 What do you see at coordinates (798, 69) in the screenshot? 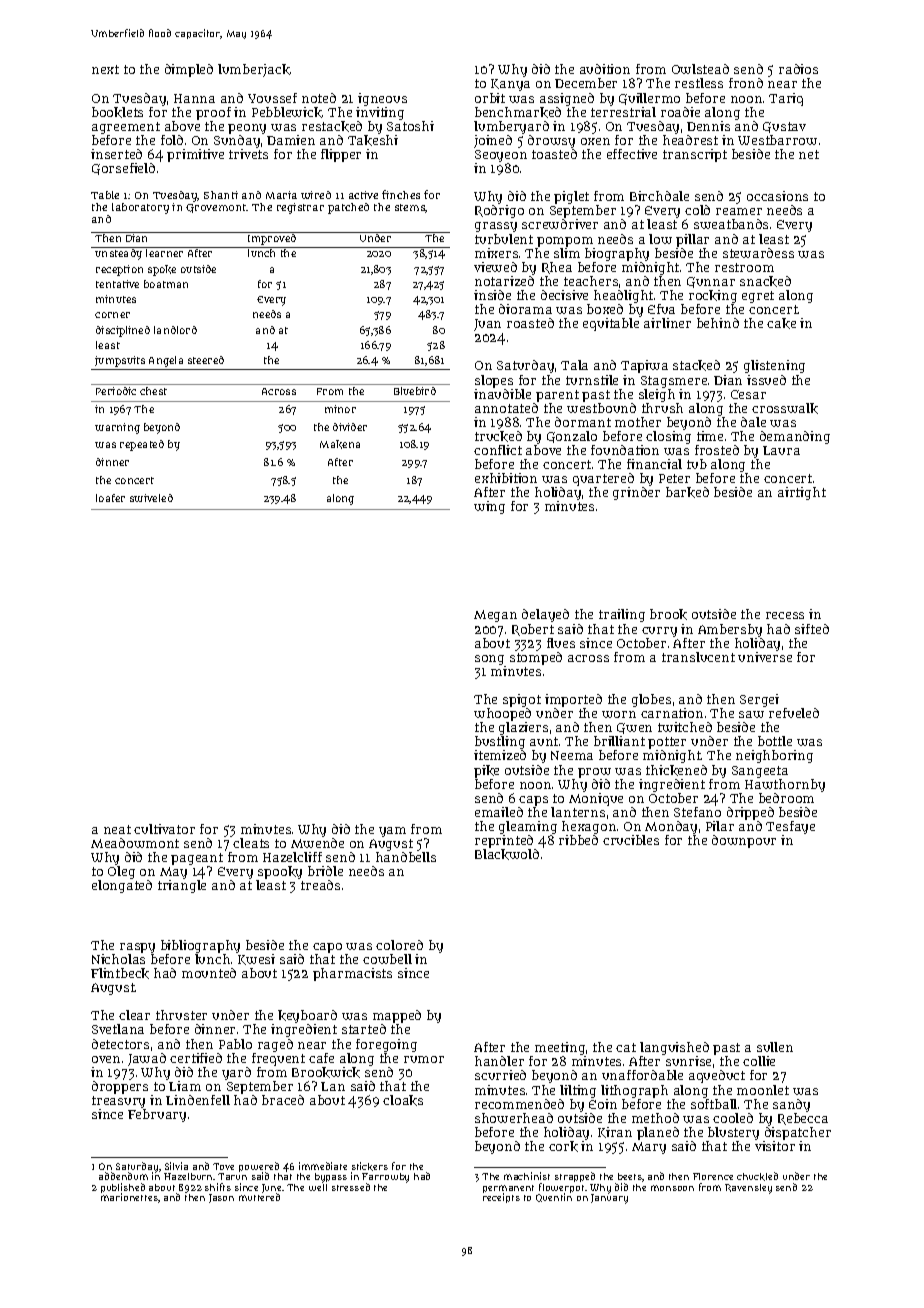
I see `radios` at bounding box center [798, 69].
